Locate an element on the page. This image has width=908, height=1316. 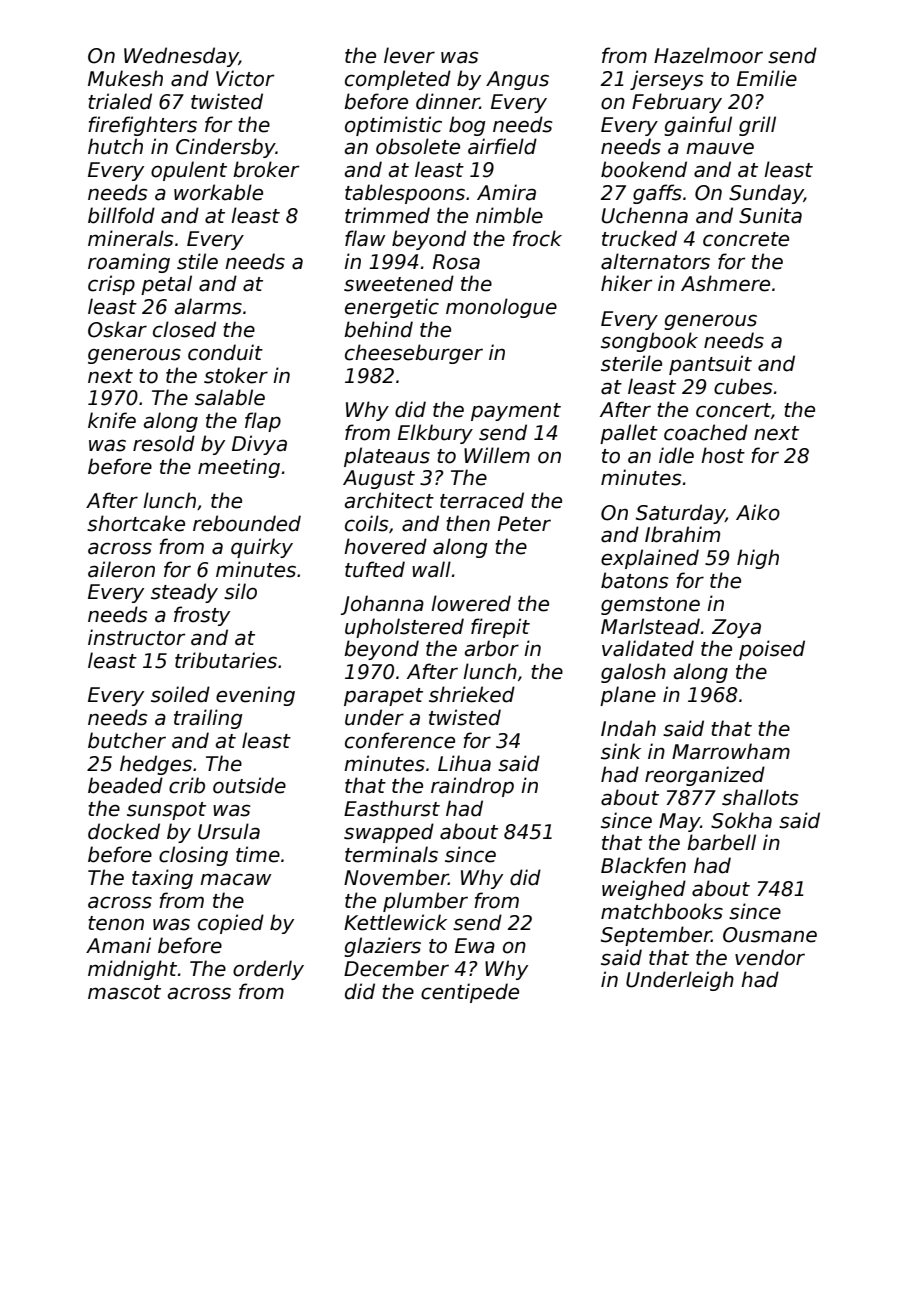
vendor is located at coordinates (770, 957).
